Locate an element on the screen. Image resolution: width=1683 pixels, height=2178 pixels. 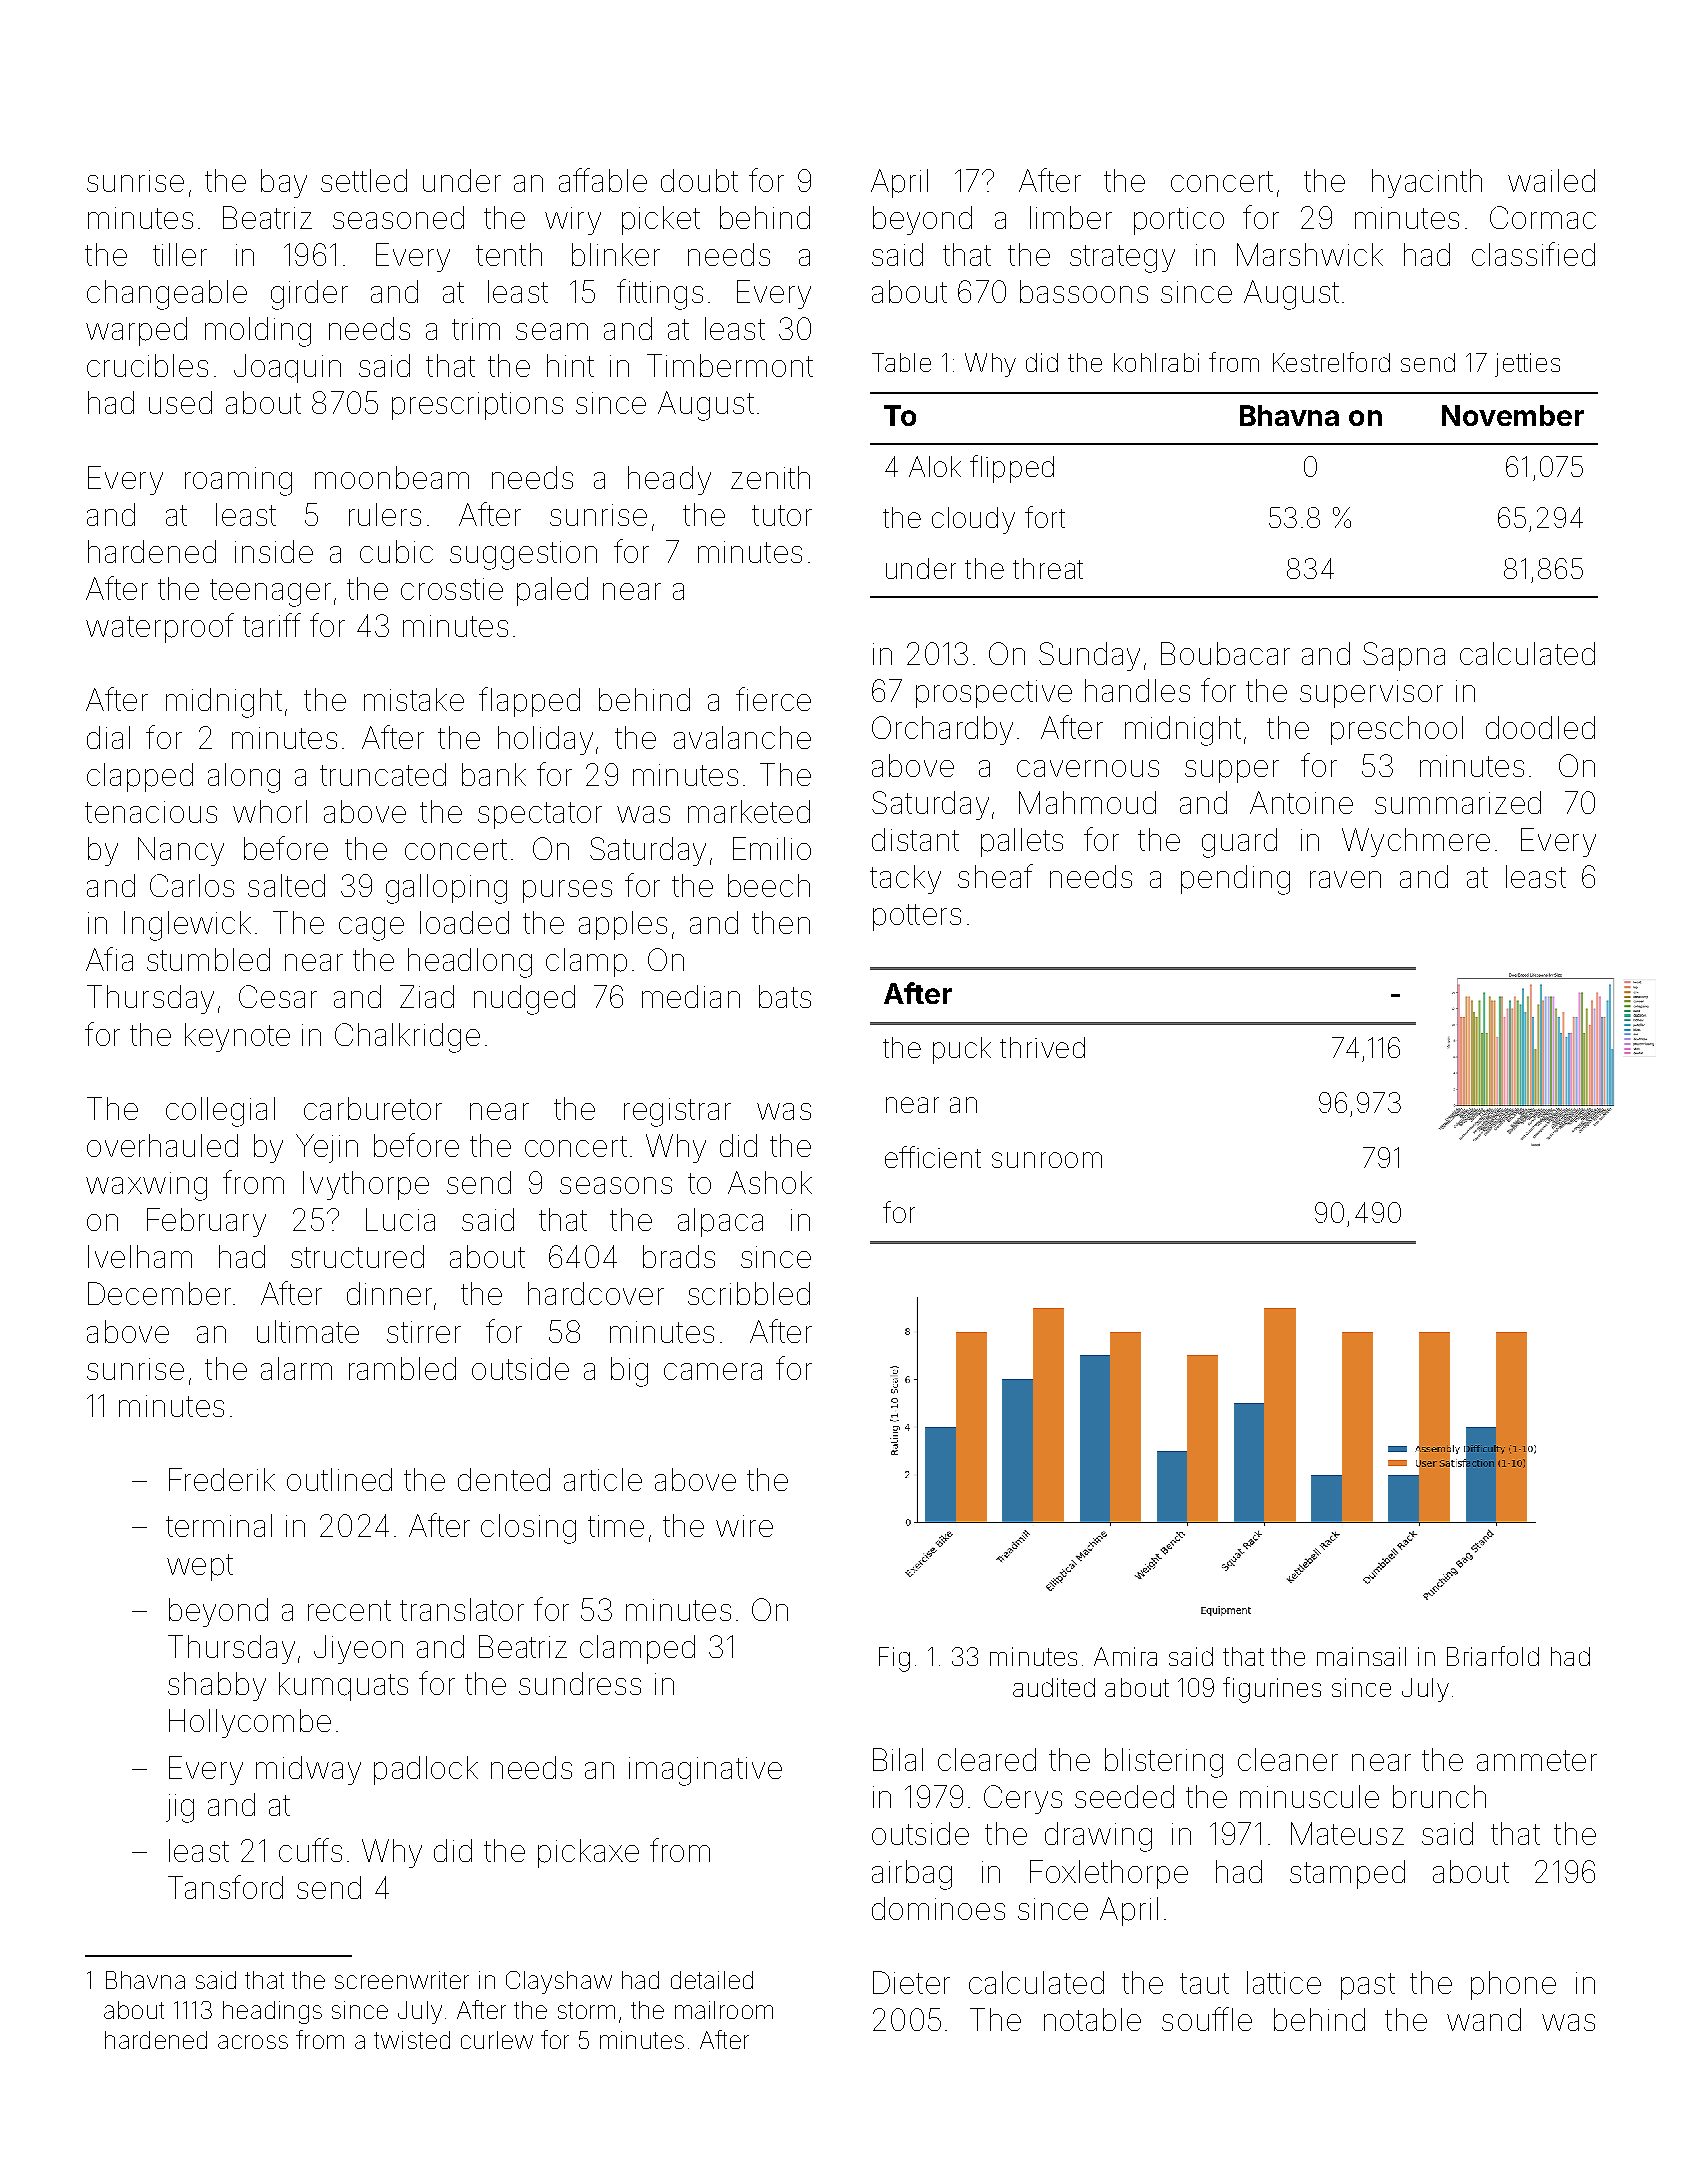
Emilio is located at coordinates (772, 848).
